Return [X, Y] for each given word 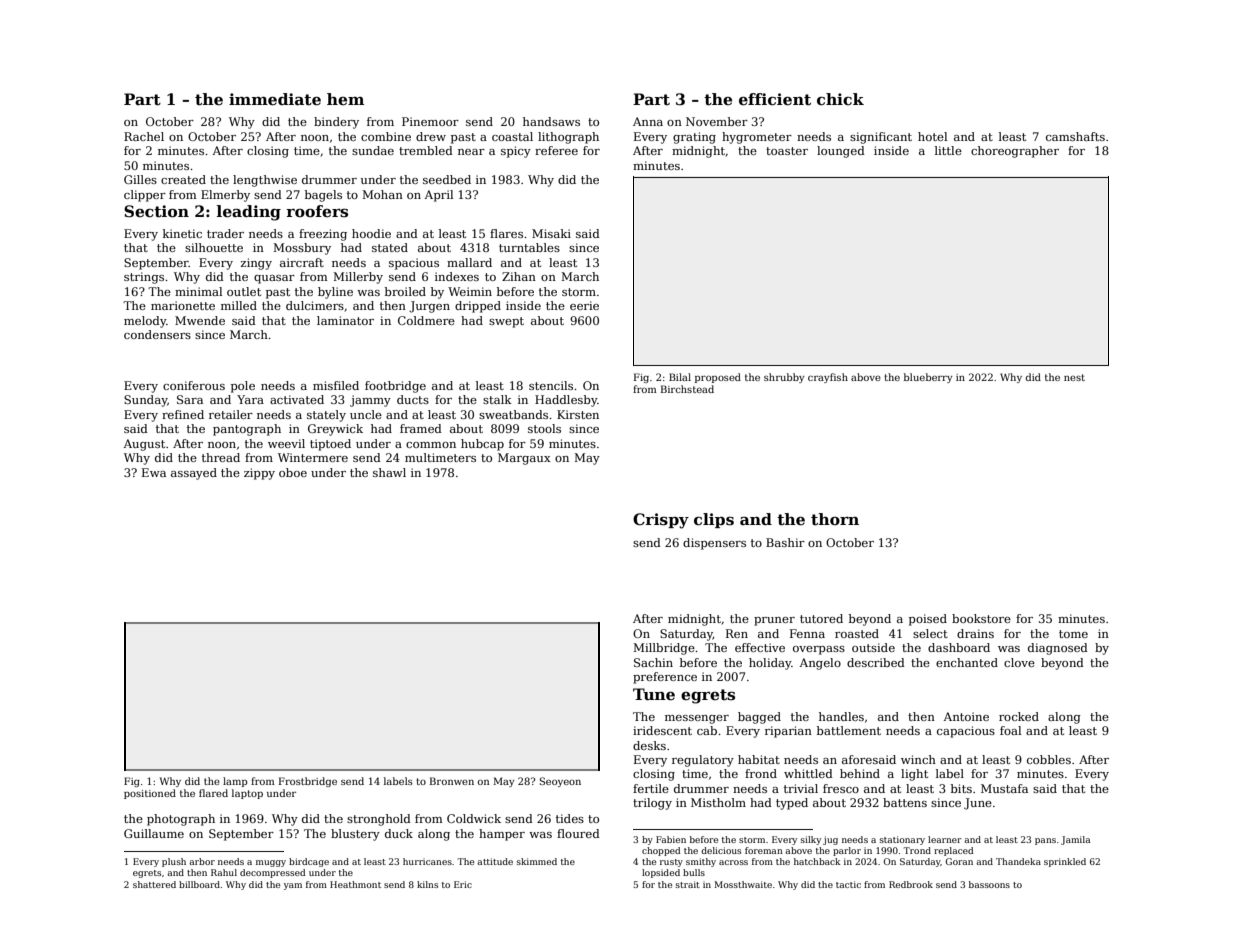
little [948, 150]
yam [293, 886]
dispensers [714, 544]
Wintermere [313, 457]
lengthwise [265, 181]
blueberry [928, 378]
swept [506, 322]
